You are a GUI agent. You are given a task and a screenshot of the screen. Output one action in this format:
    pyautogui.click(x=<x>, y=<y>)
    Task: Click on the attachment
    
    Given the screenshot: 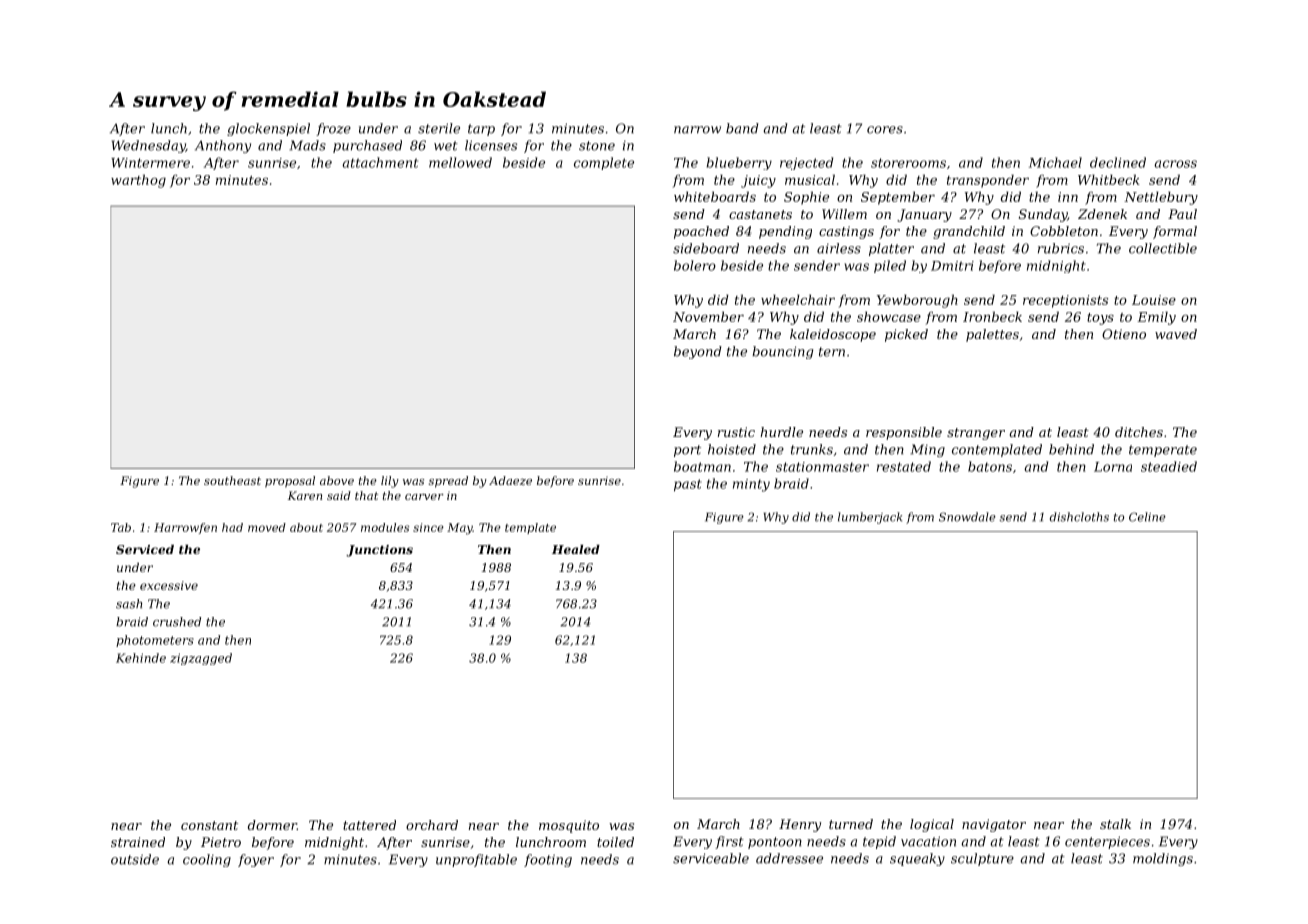 What is the action you would take?
    pyautogui.click(x=380, y=162)
